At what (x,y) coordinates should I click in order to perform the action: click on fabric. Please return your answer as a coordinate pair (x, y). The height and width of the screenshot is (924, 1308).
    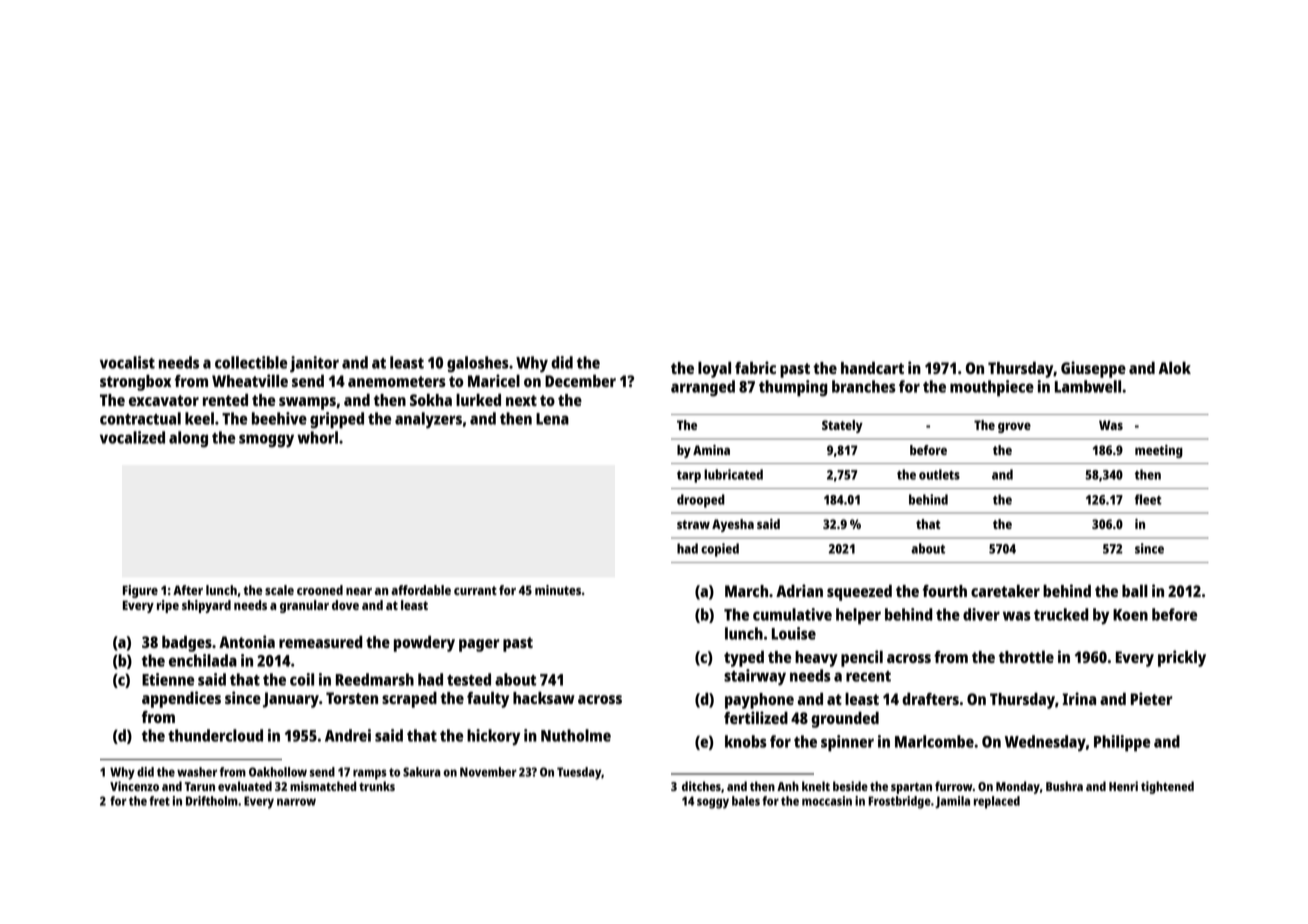
    Looking at the image, I should click on (755, 367).
